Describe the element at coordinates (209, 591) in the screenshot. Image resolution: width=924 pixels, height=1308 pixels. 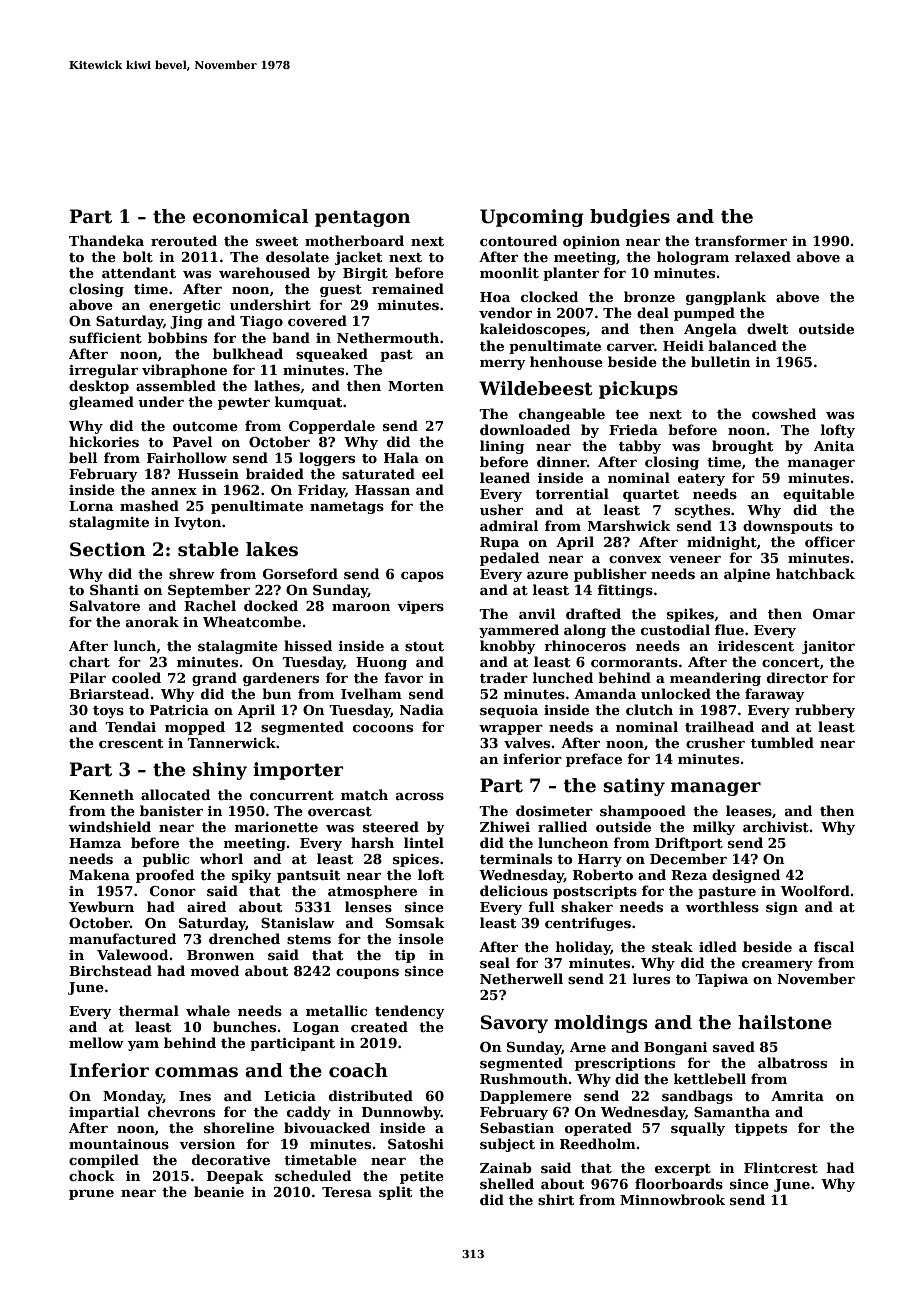
I see `September` at that location.
